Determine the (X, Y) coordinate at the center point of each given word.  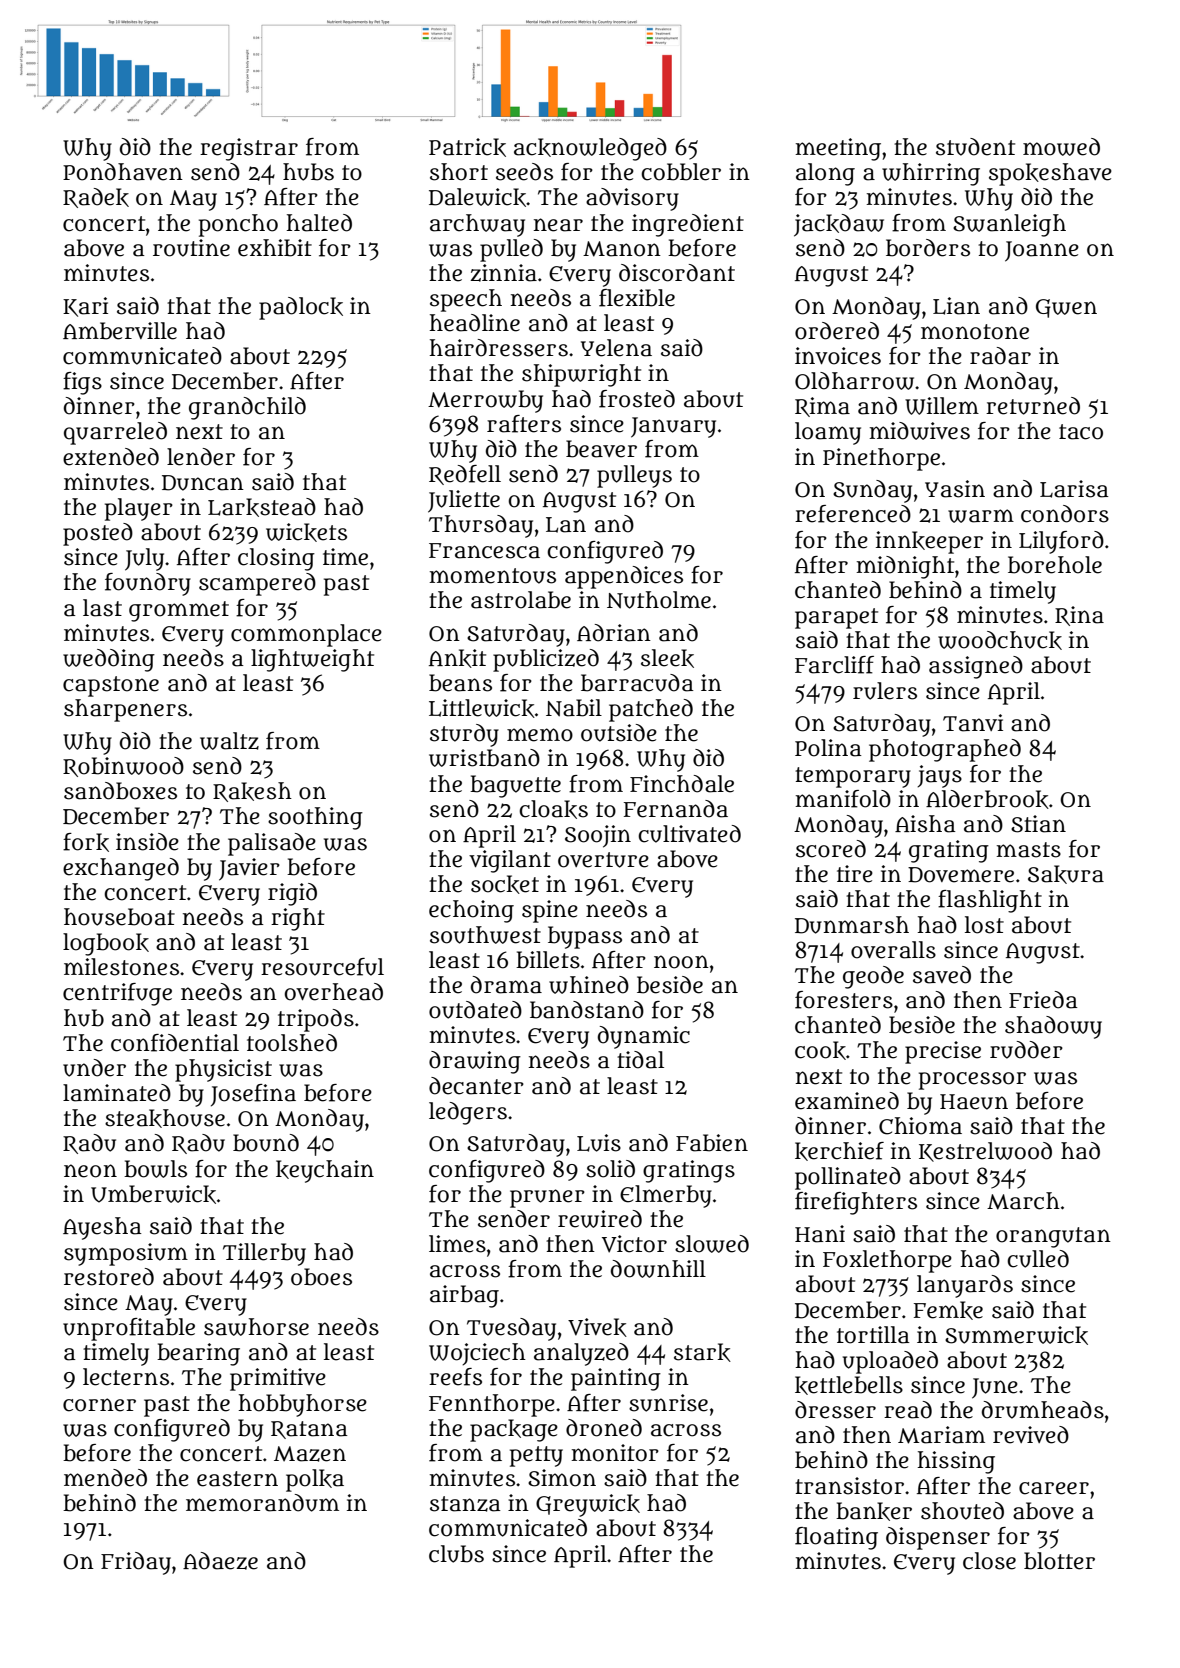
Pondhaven (123, 172)
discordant (677, 273)
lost (984, 925)
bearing (198, 1354)
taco (1081, 432)
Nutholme (659, 600)
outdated (475, 1010)
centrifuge (117, 994)
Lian (956, 306)
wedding (109, 660)
